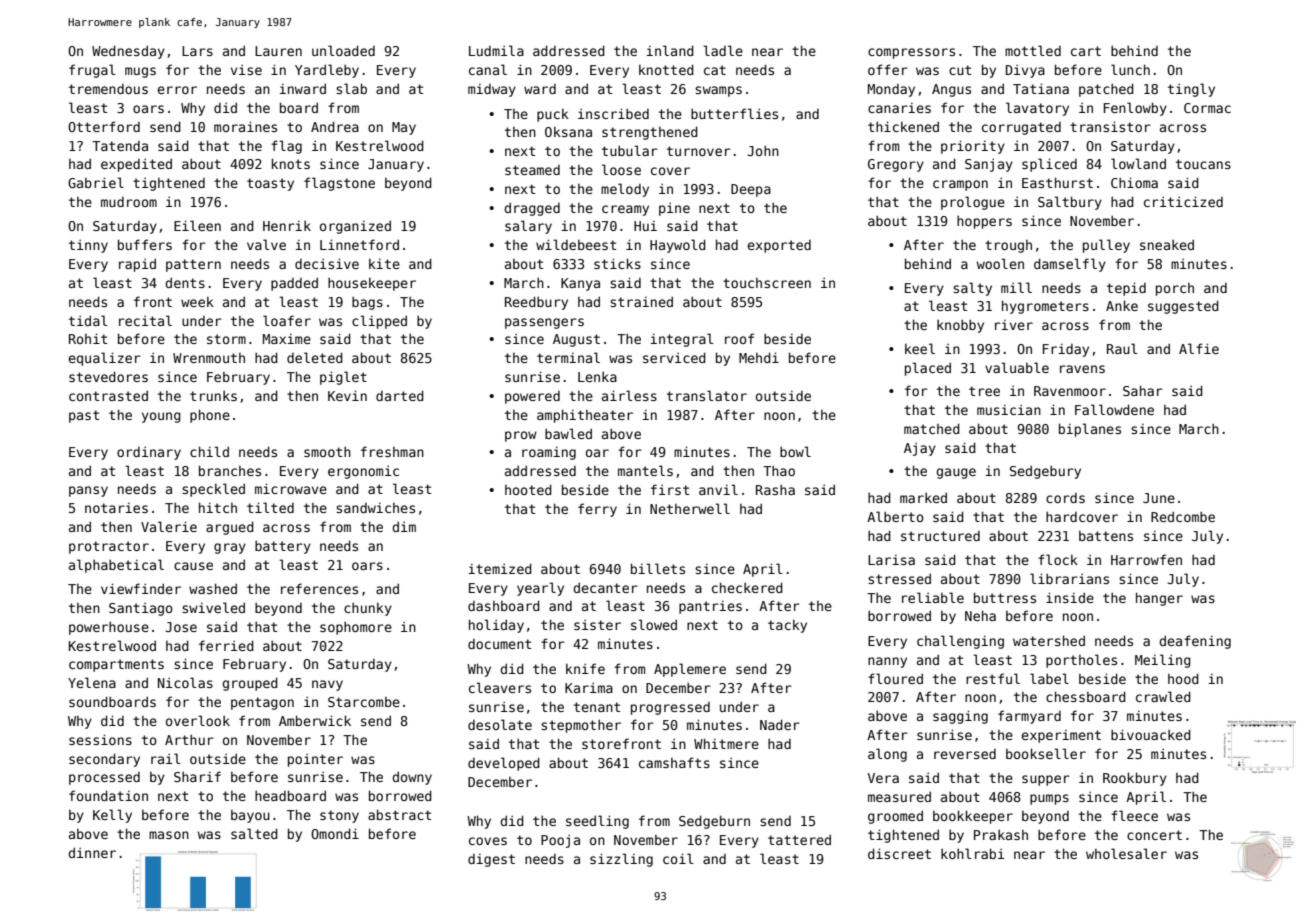 Image resolution: width=1308 pixels, height=924 pixels. I want to click on washed, so click(213, 588).
